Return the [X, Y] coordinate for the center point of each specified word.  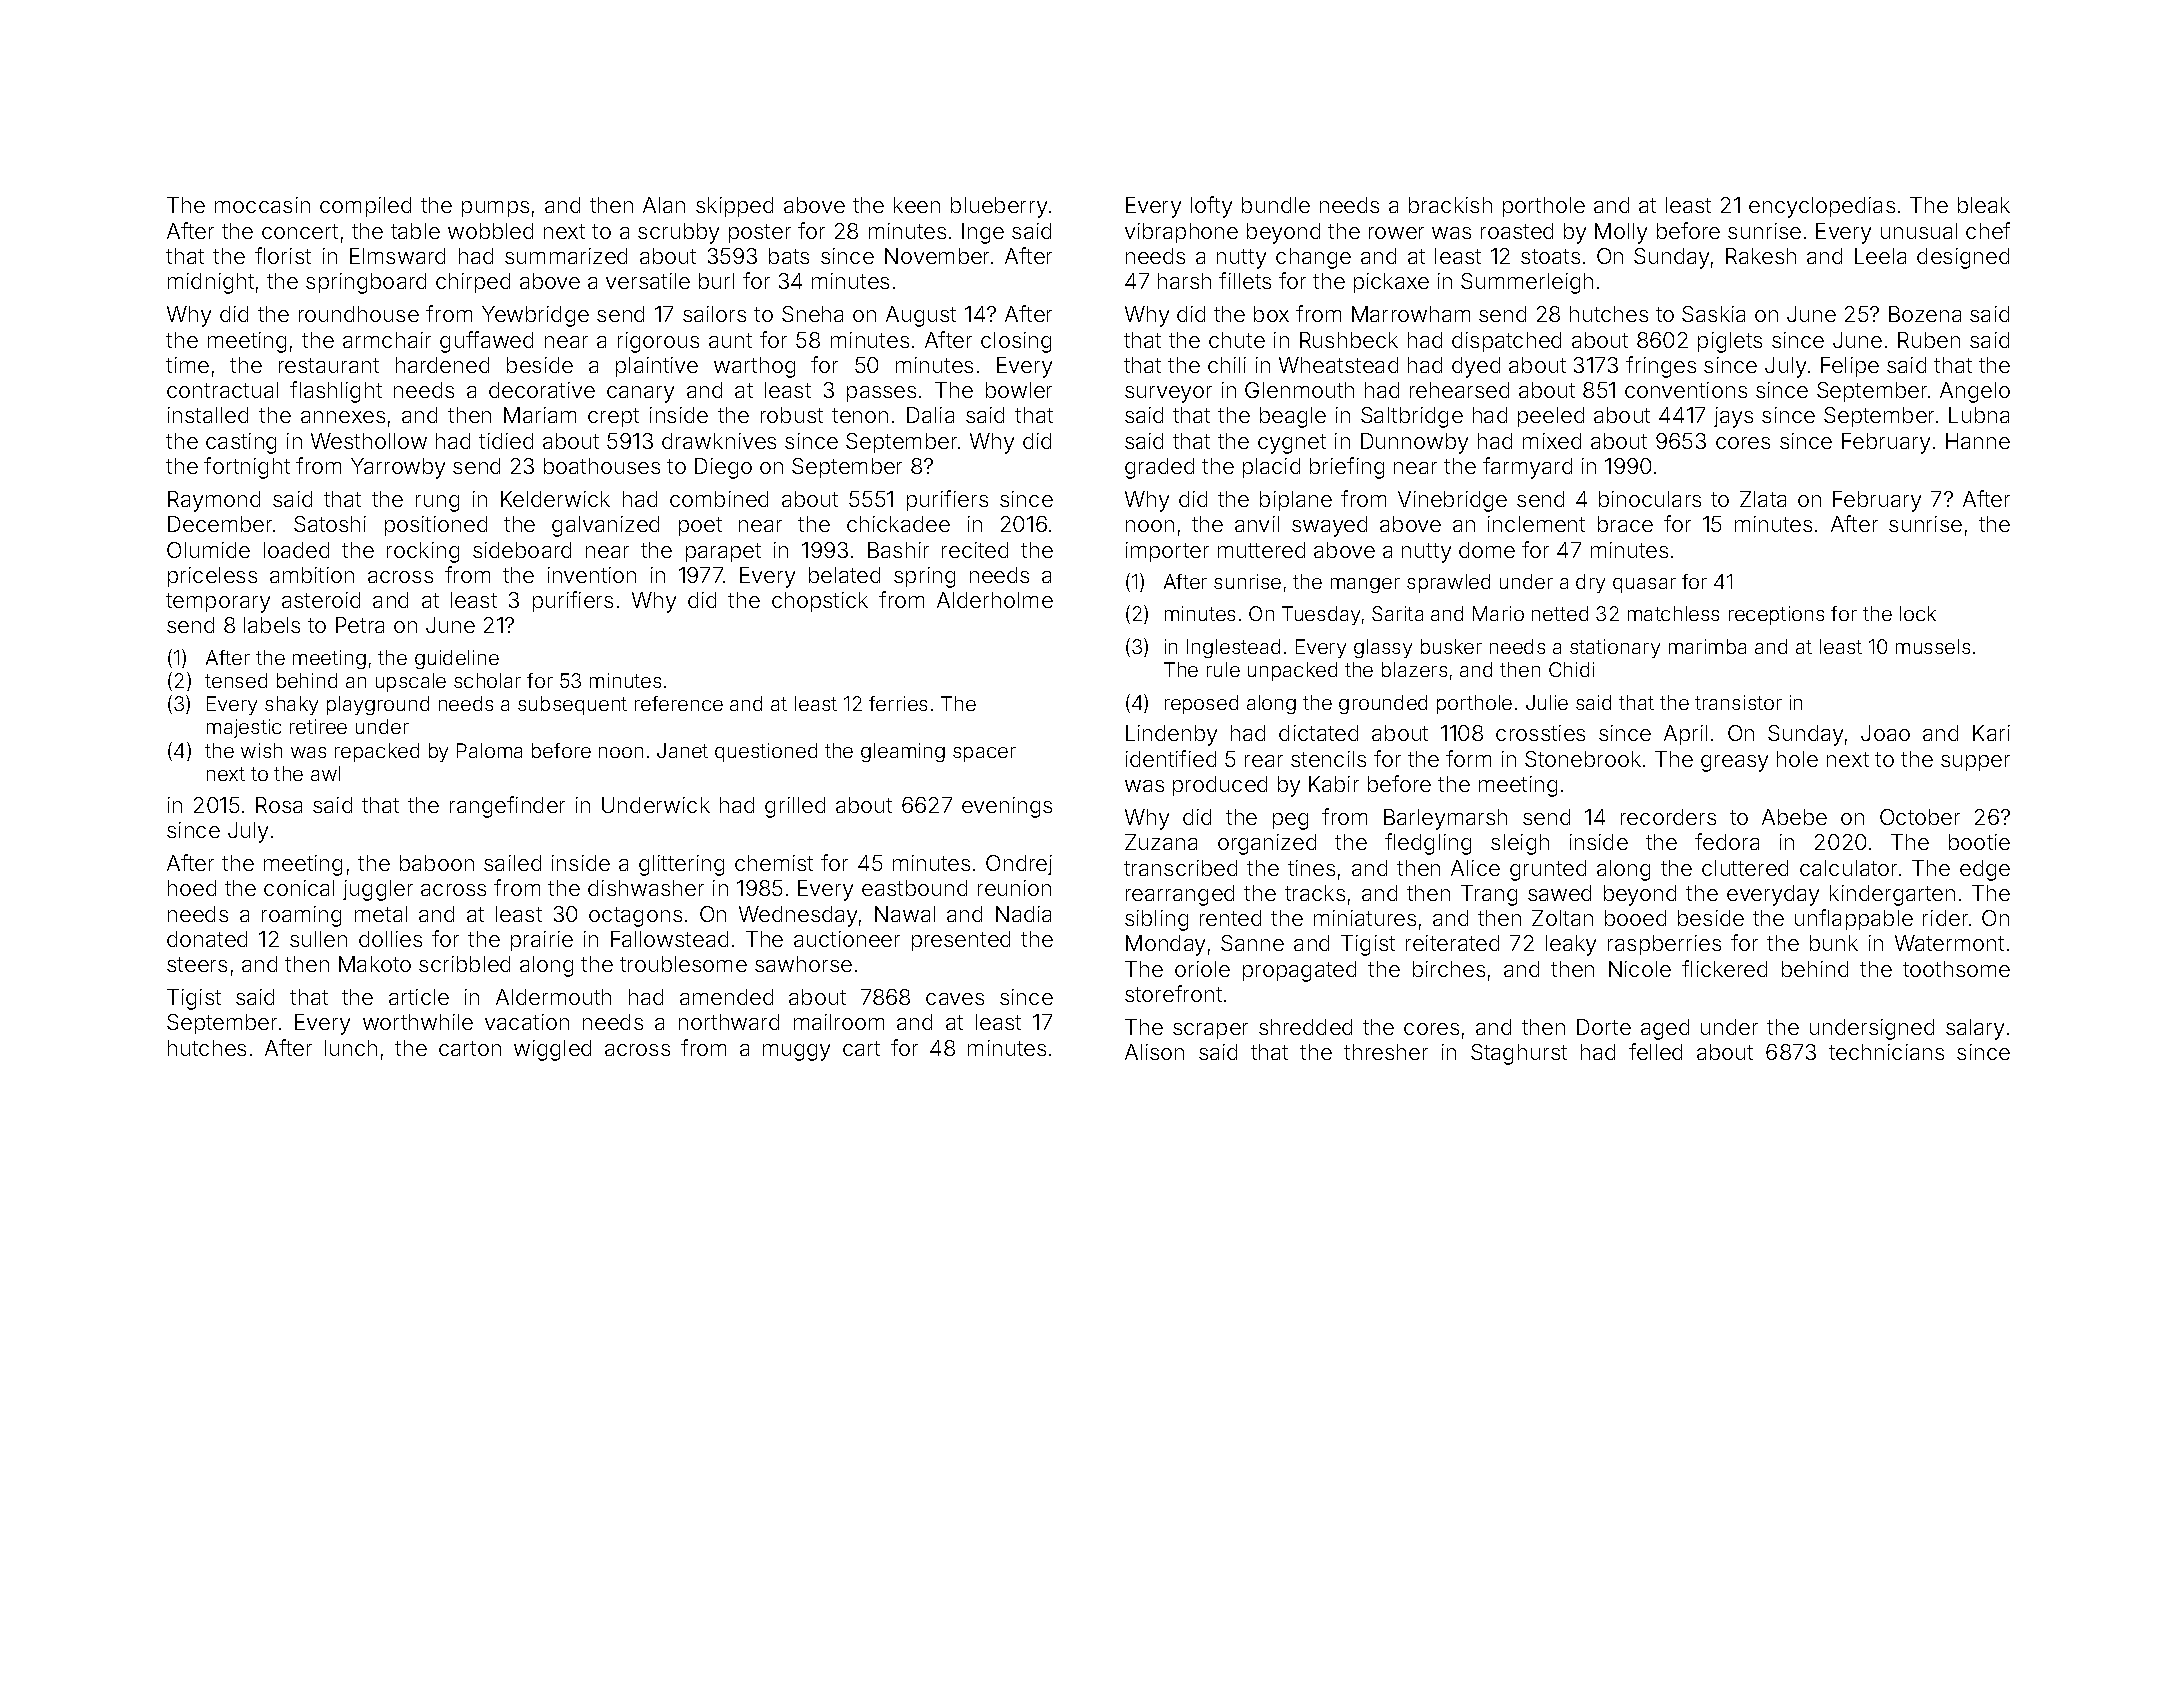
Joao [1885, 733]
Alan [664, 205]
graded [1159, 468]
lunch [351, 1048]
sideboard [522, 550]
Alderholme [995, 600]
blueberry [999, 207]
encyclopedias [1822, 207]
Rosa [279, 805]
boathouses [602, 466]
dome [1487, 550]
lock [1918, 613]
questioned [766, 752]
